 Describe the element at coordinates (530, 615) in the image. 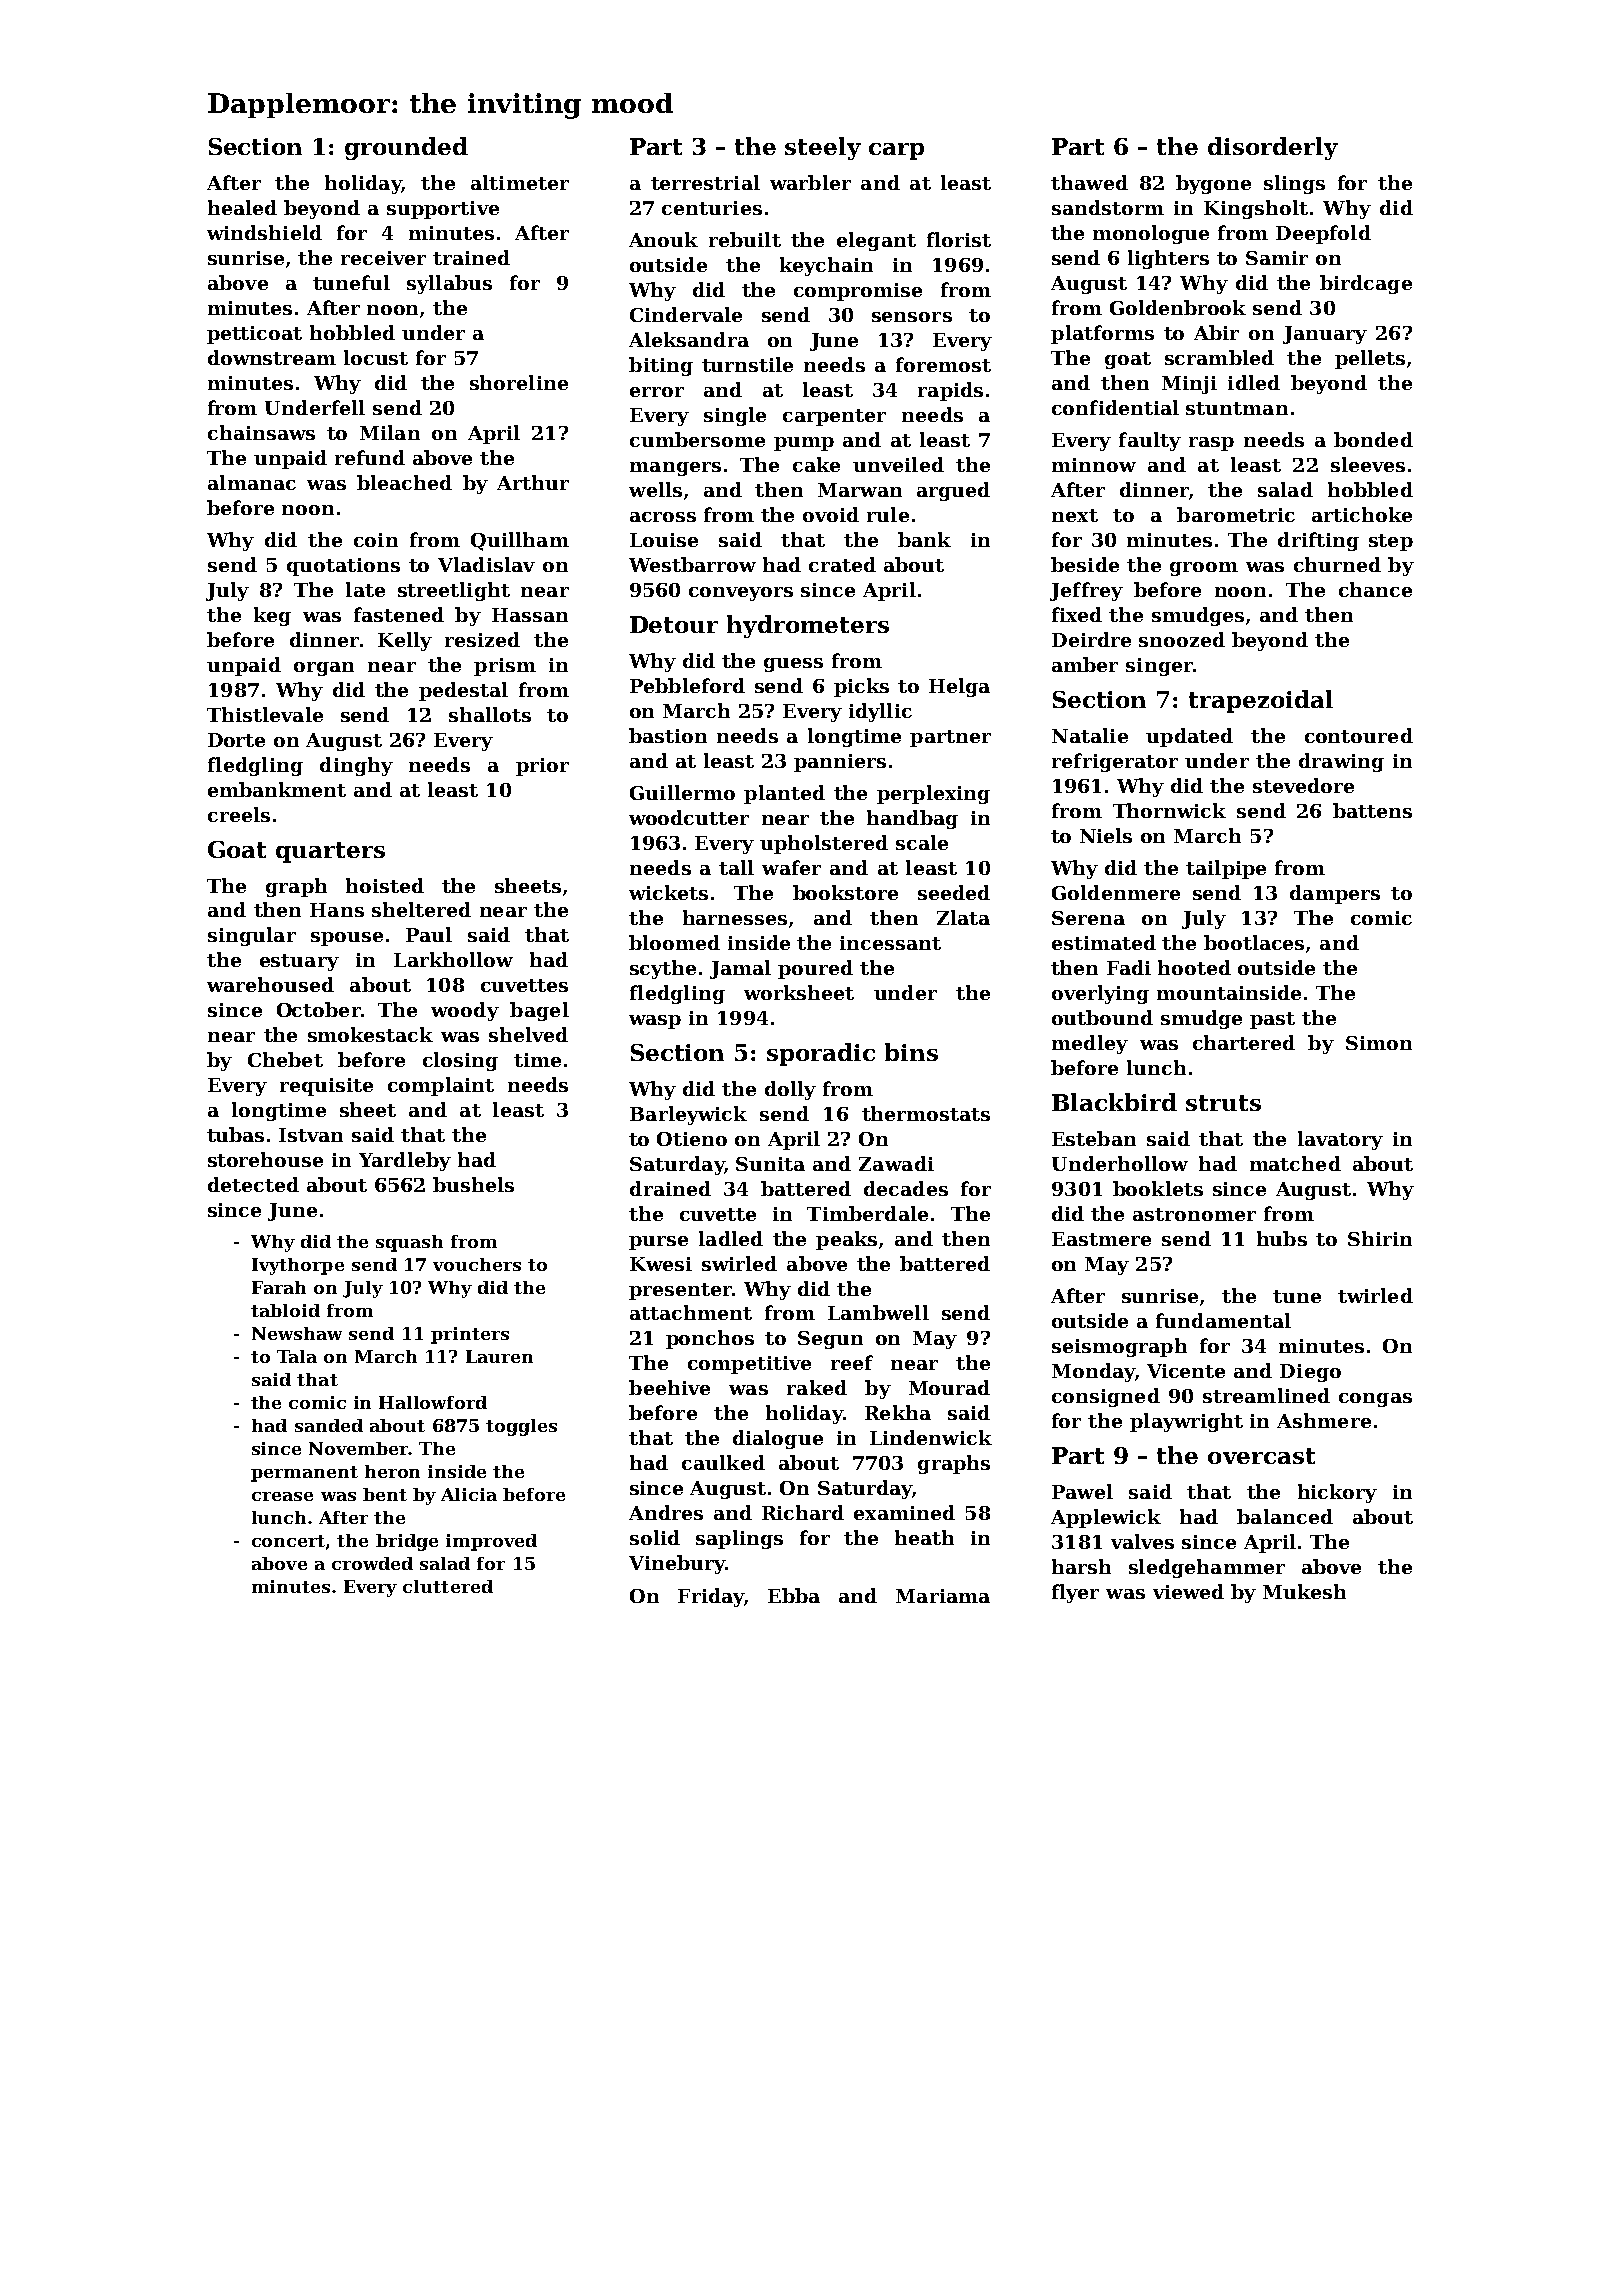

I see `Hassan` at that location.
